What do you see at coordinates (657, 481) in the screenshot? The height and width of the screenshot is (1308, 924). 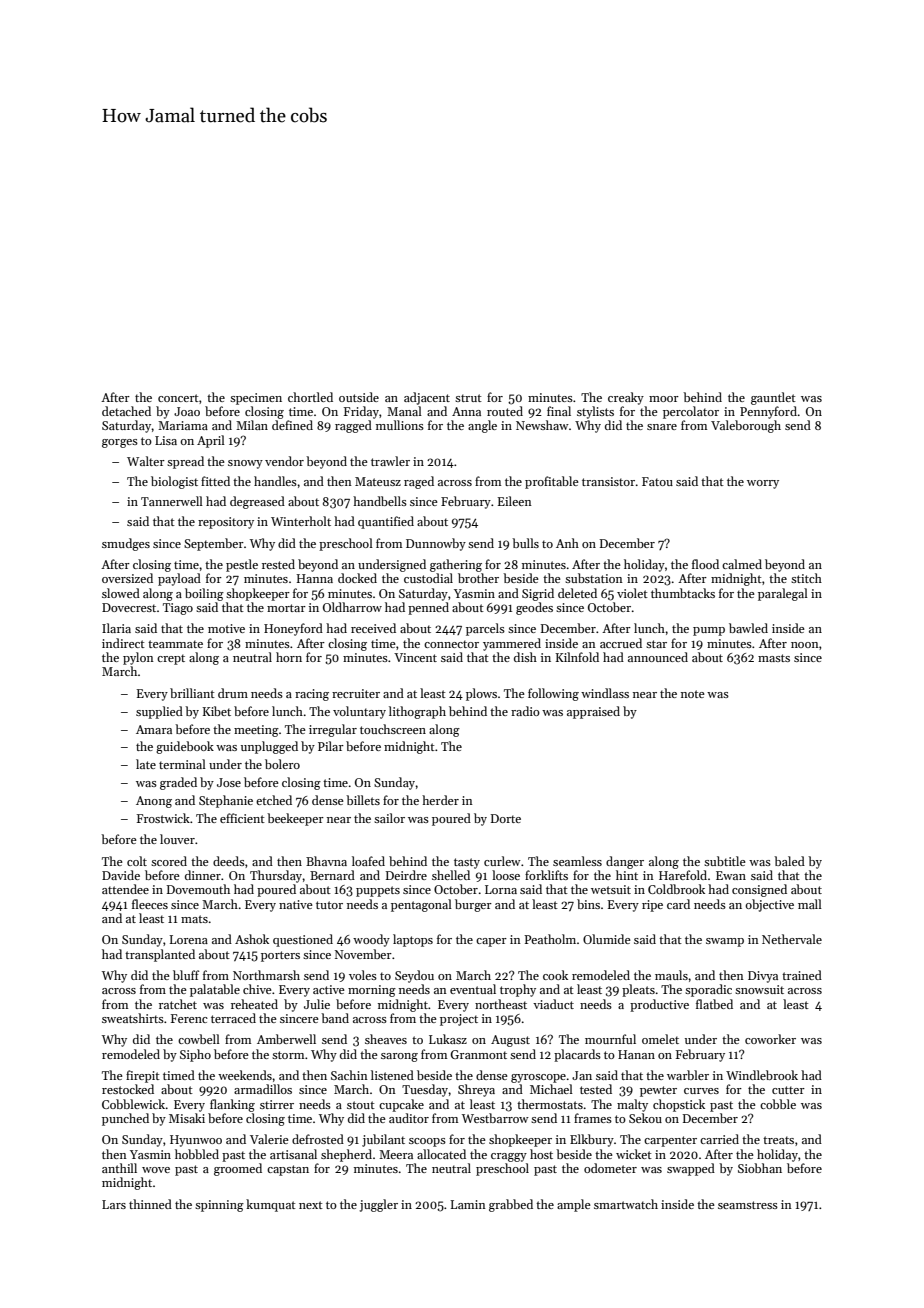 I see `Fatou` at bounding box center [657, 481].
